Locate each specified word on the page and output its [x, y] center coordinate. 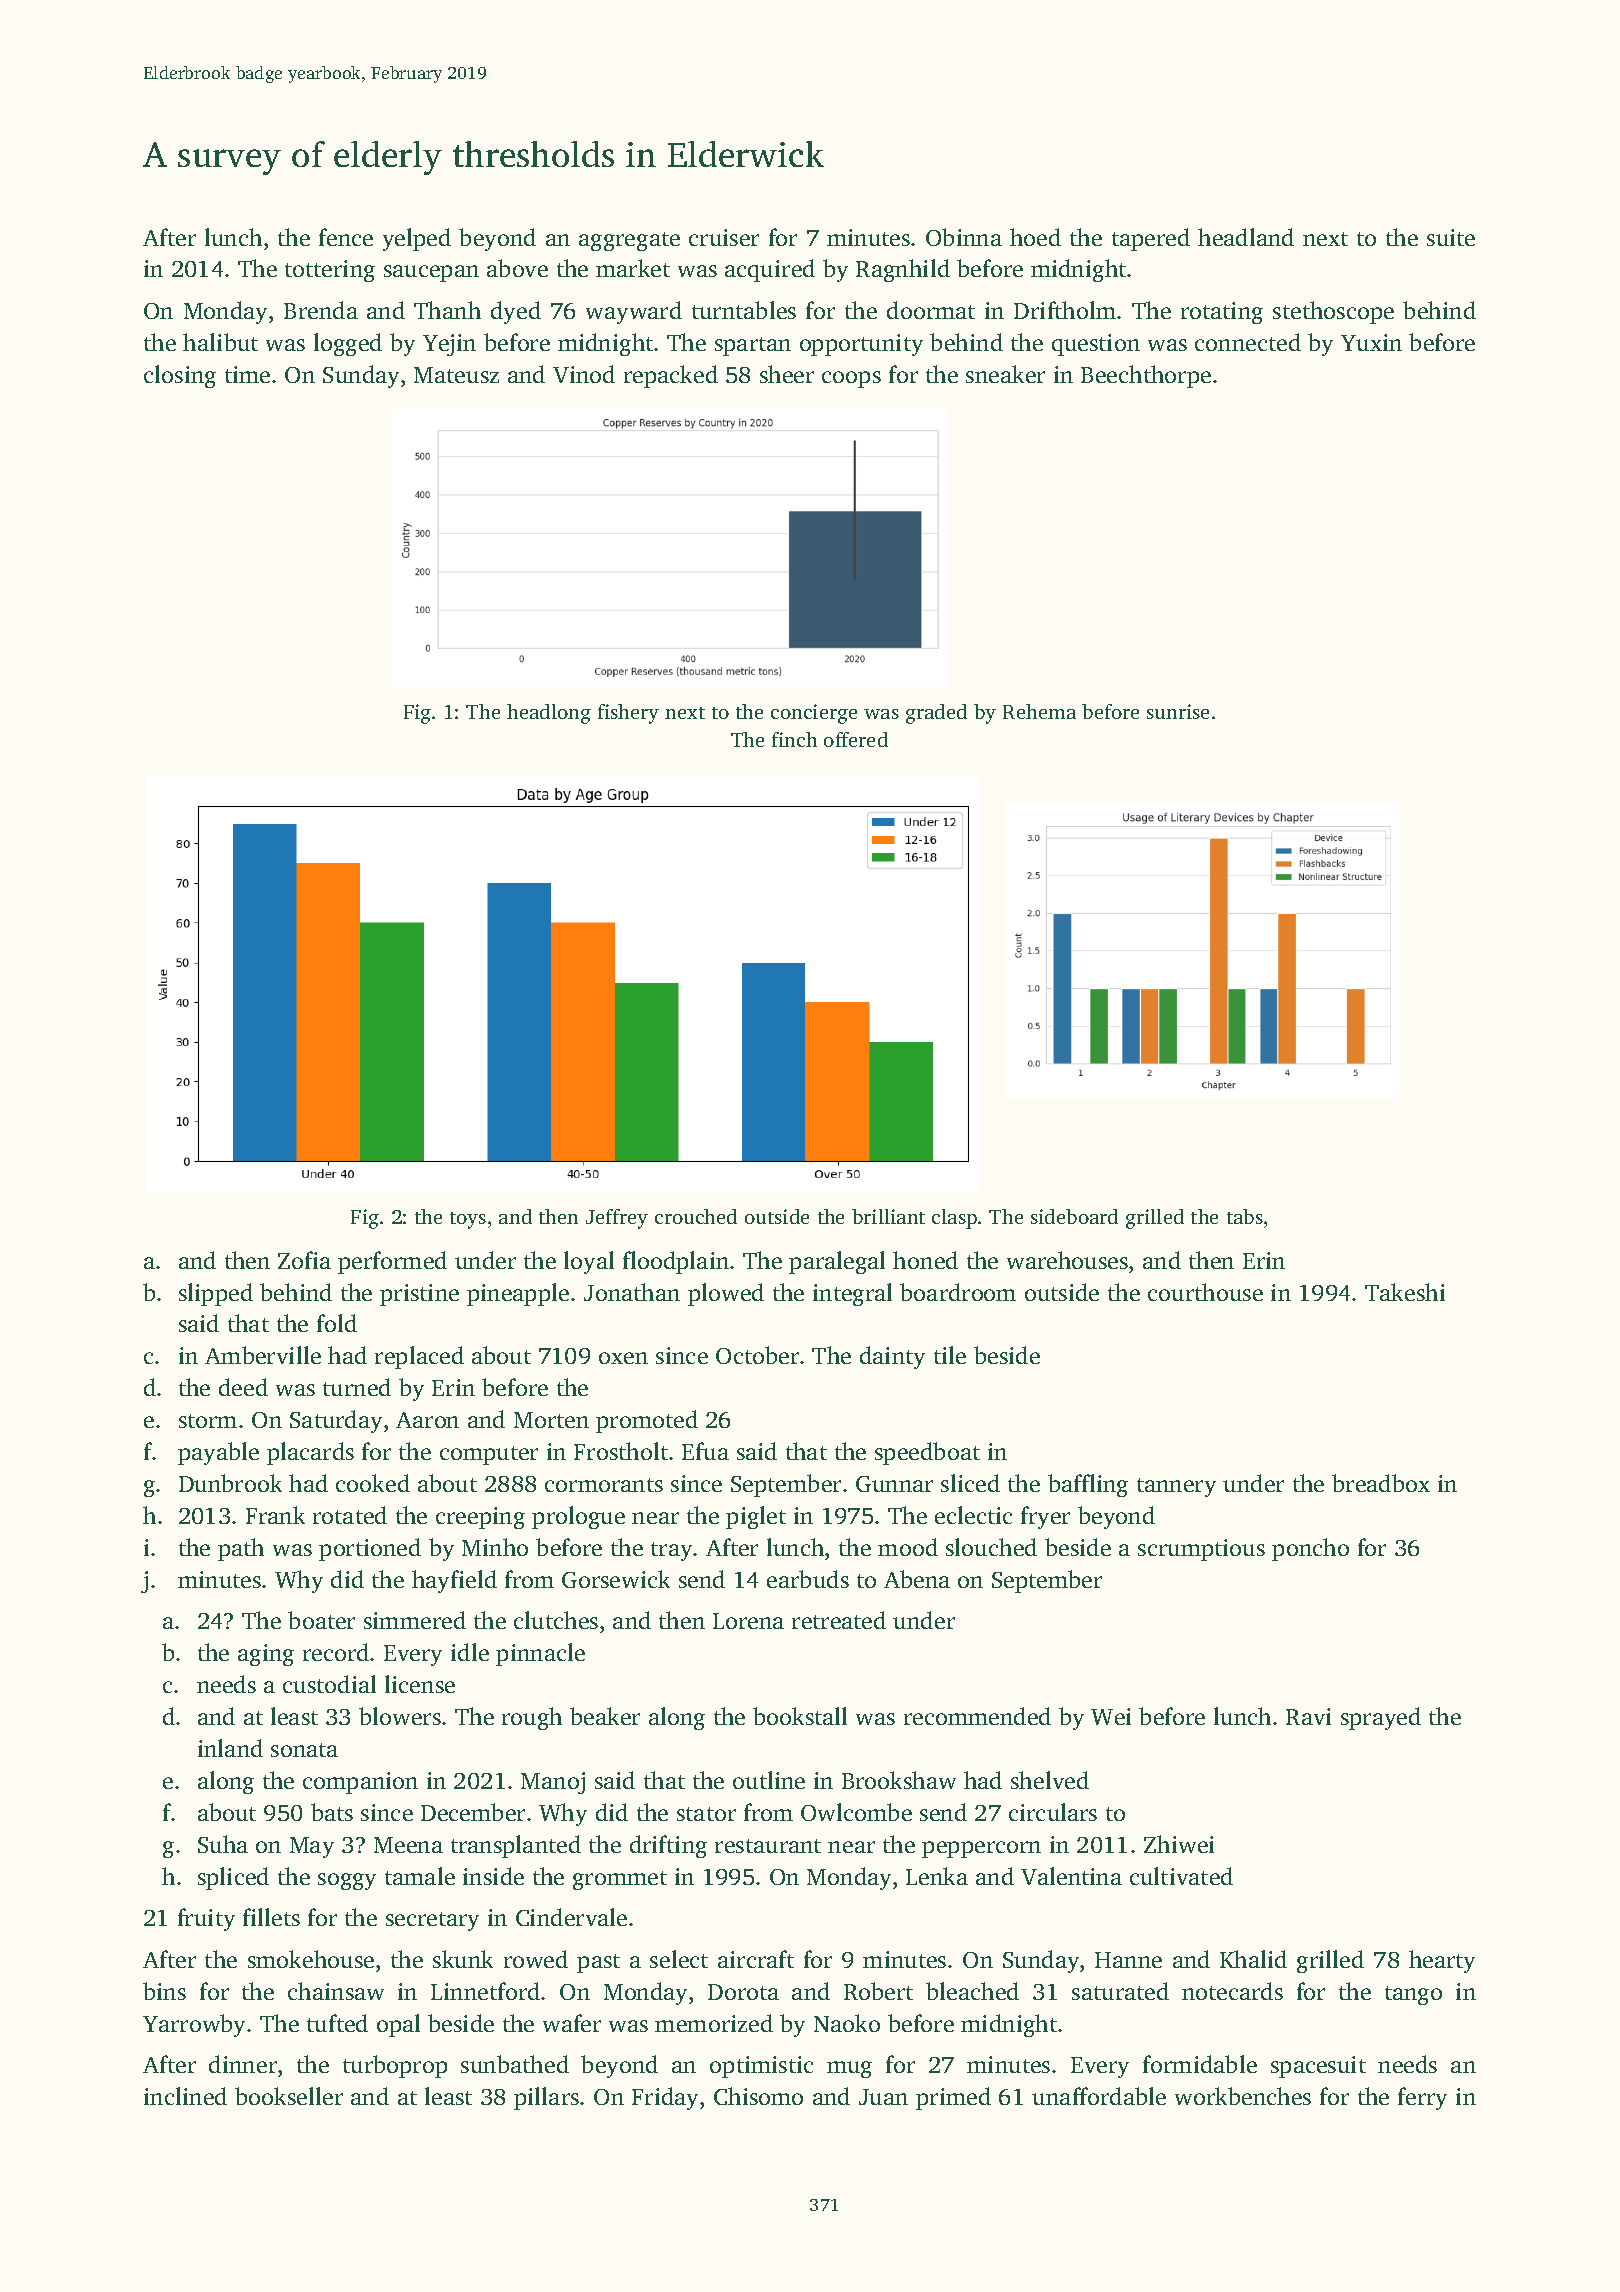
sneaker [1005, 374]
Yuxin [1371, 342]
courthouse [1205, 1292]
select [679, 1959]
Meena [408, 1845]
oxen [623, 1358]
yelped [417, 239]
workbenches [1243, 2096]
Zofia [304, 1260]
